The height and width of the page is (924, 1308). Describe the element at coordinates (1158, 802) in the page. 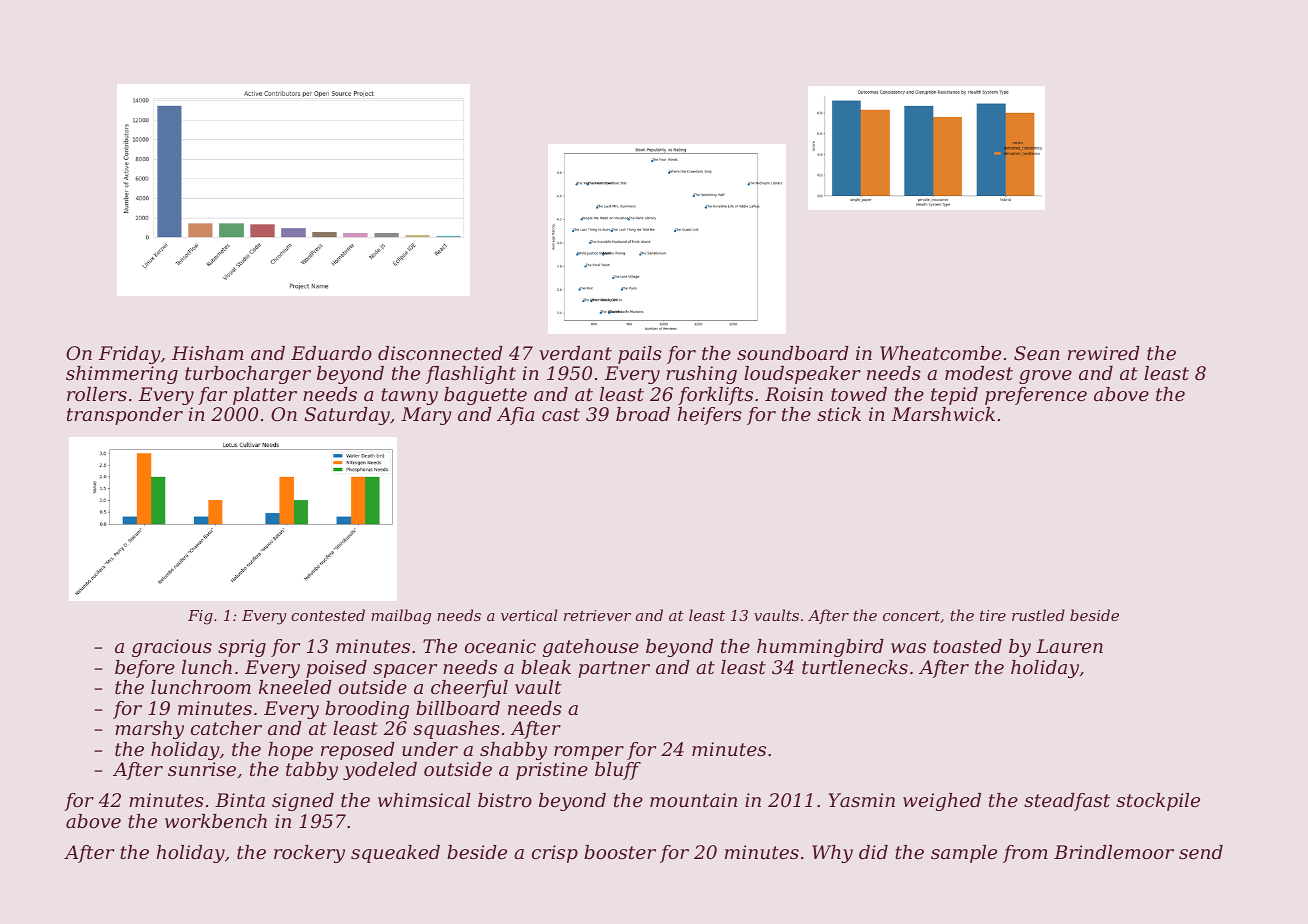

I see `stockpile` at that location.
